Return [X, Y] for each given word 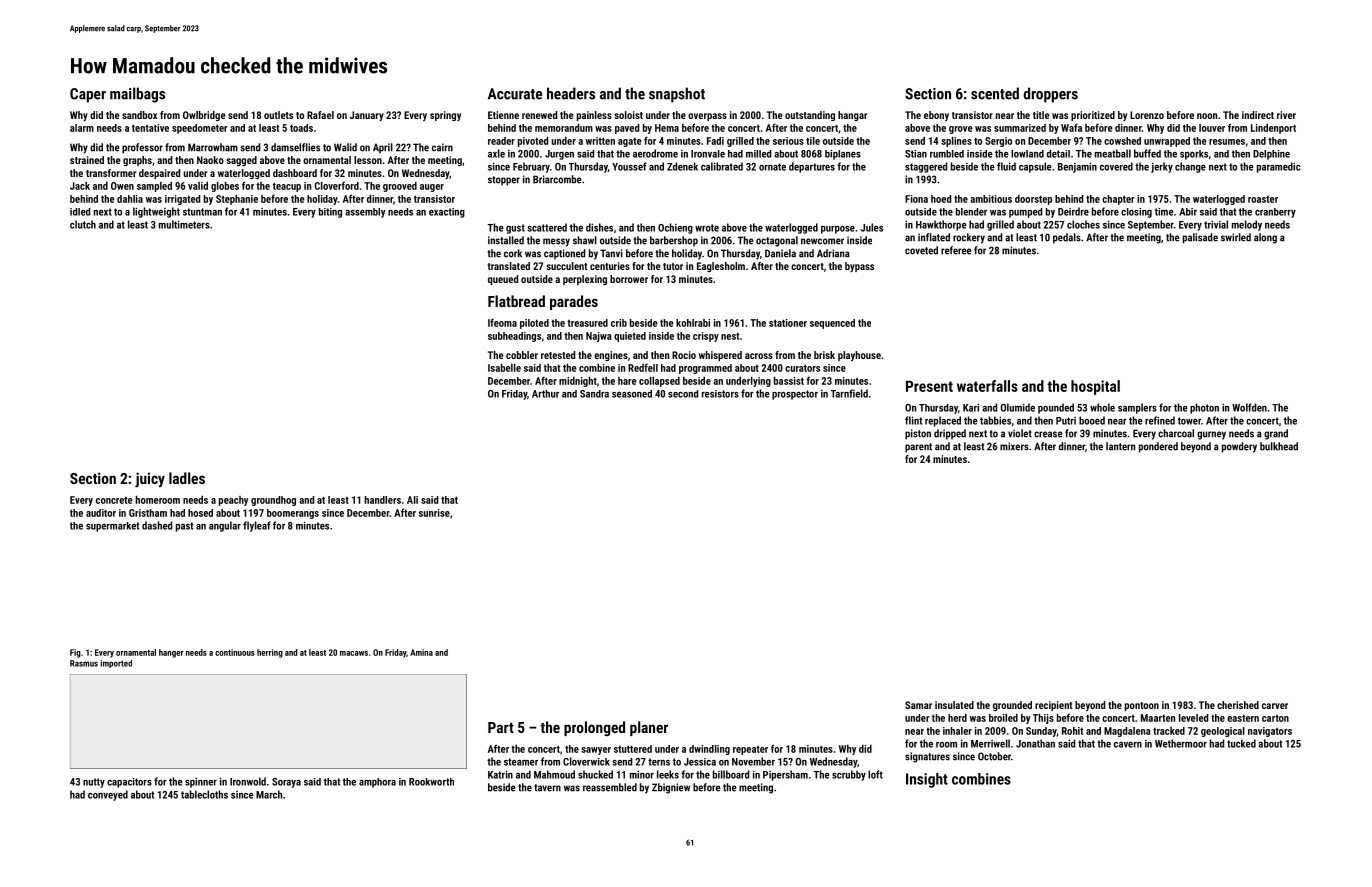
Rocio [684, 355]
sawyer [596, 751]
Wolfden [1249, 407]
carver [1275, 706]
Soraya [286, 783]
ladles [187, 478]
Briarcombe [557, 179]
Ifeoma [502, 322]
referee [956, 250]
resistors [720, 394]
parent [918, 448]
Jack [80, 186]
